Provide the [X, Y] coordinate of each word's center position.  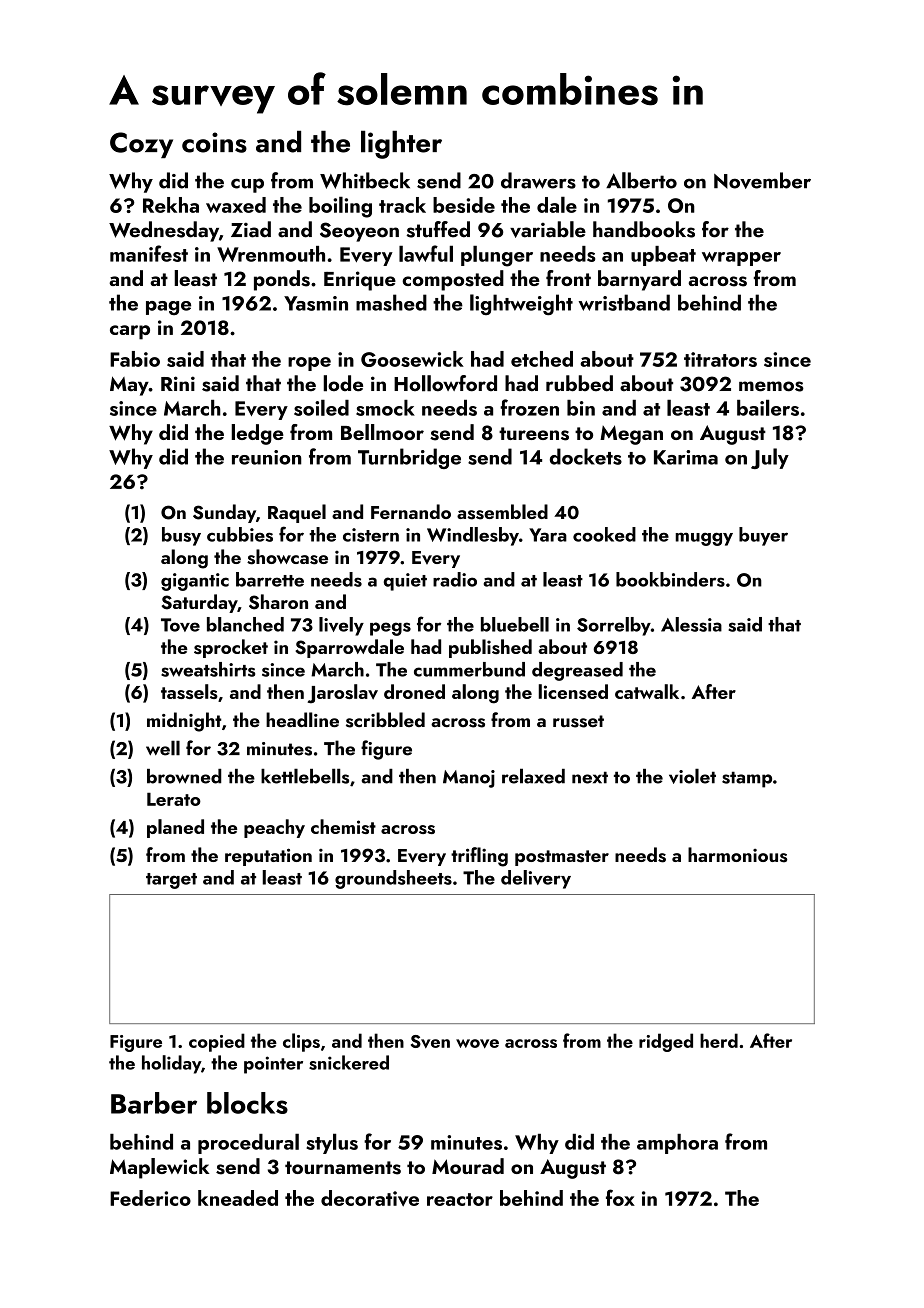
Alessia [691, 624]
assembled [502, 512]
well [163, 748]
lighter [401, 144]
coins [214, 142]
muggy [704, 539]
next [590, 777]
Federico [150, 1198]
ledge [257, 434]
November [762, 180]
